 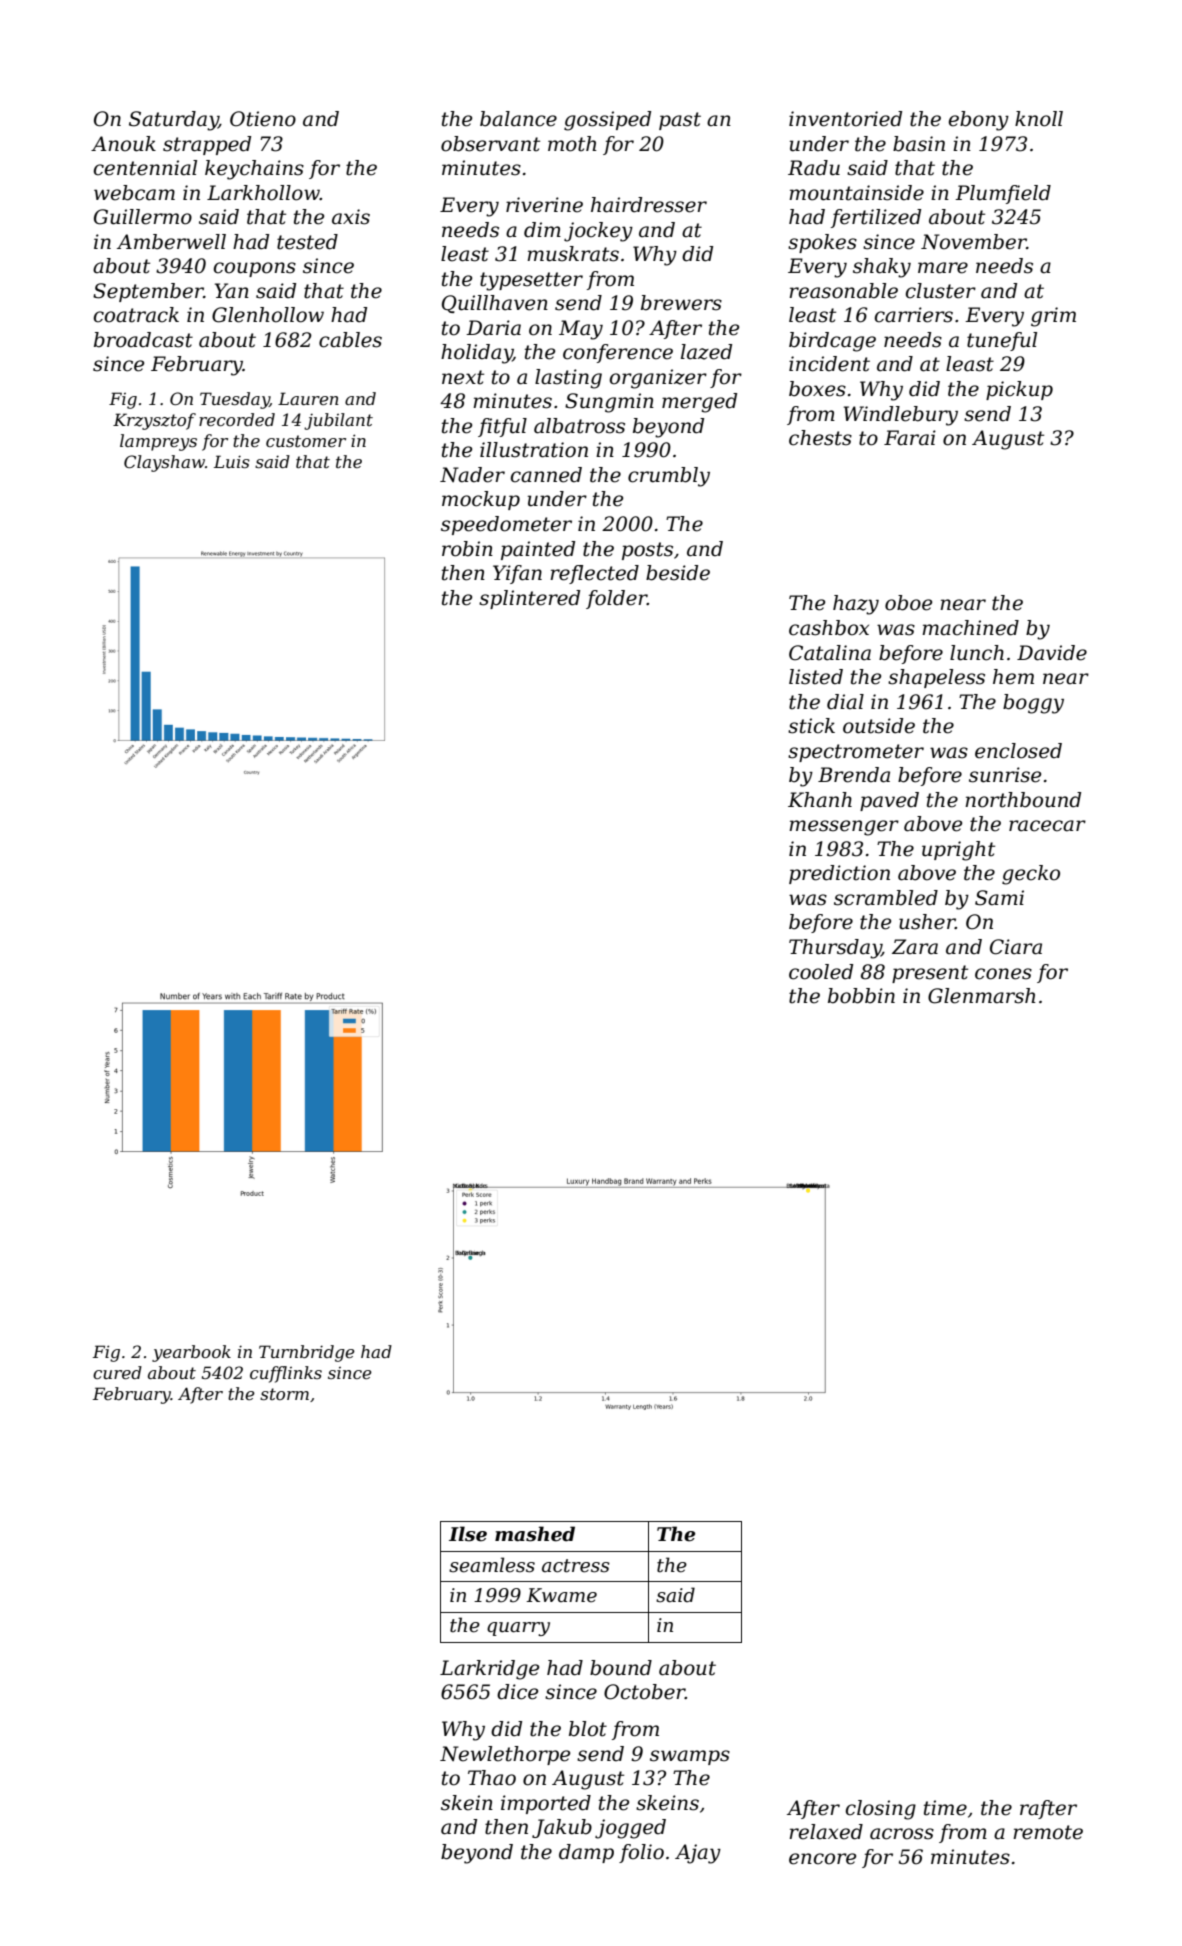 What do you see at coordinates (821, 972) in the document?
I see `cooled` at bounding box center [821, 972].
